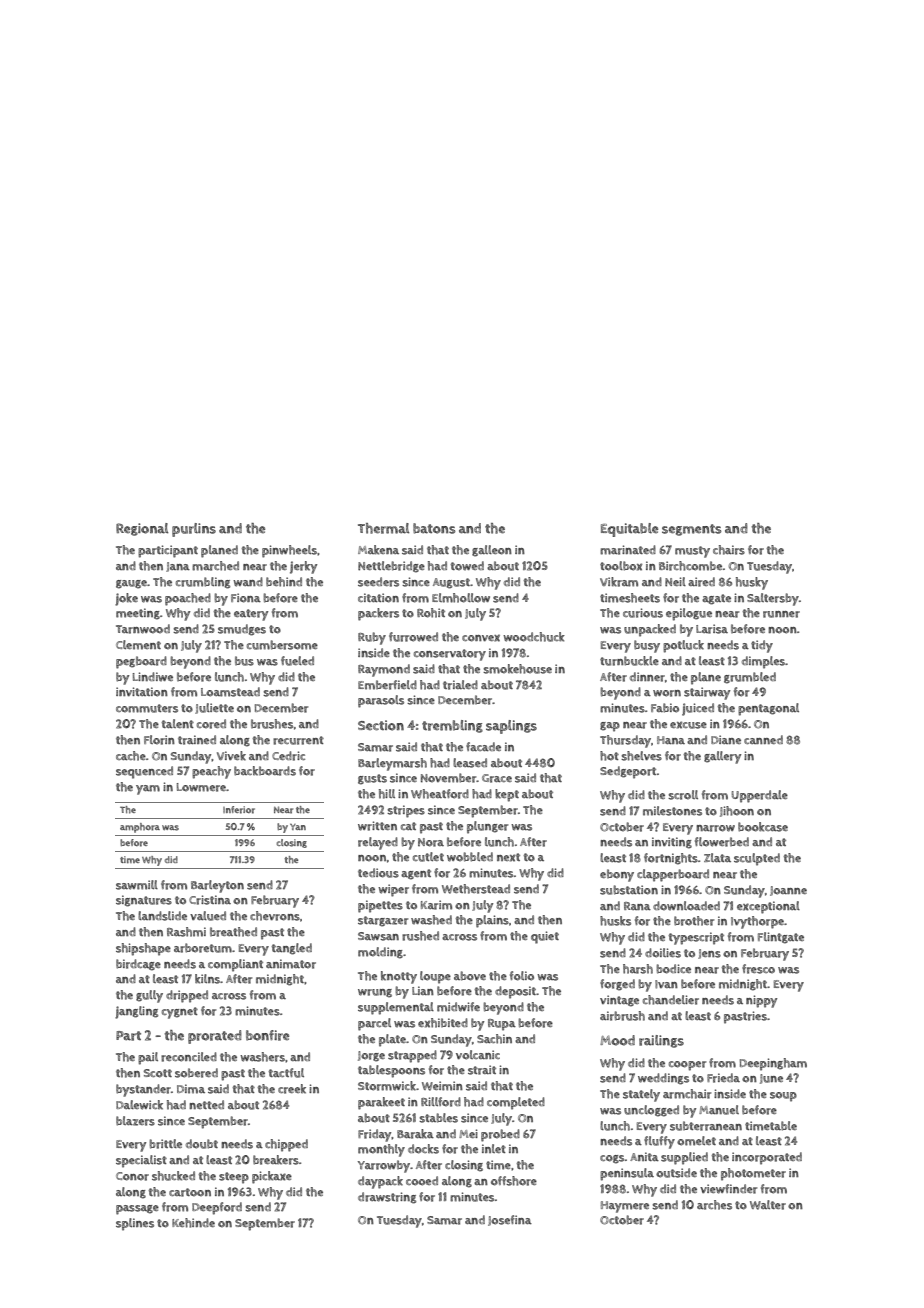  I want to click on inviting, so click(672, 843).
